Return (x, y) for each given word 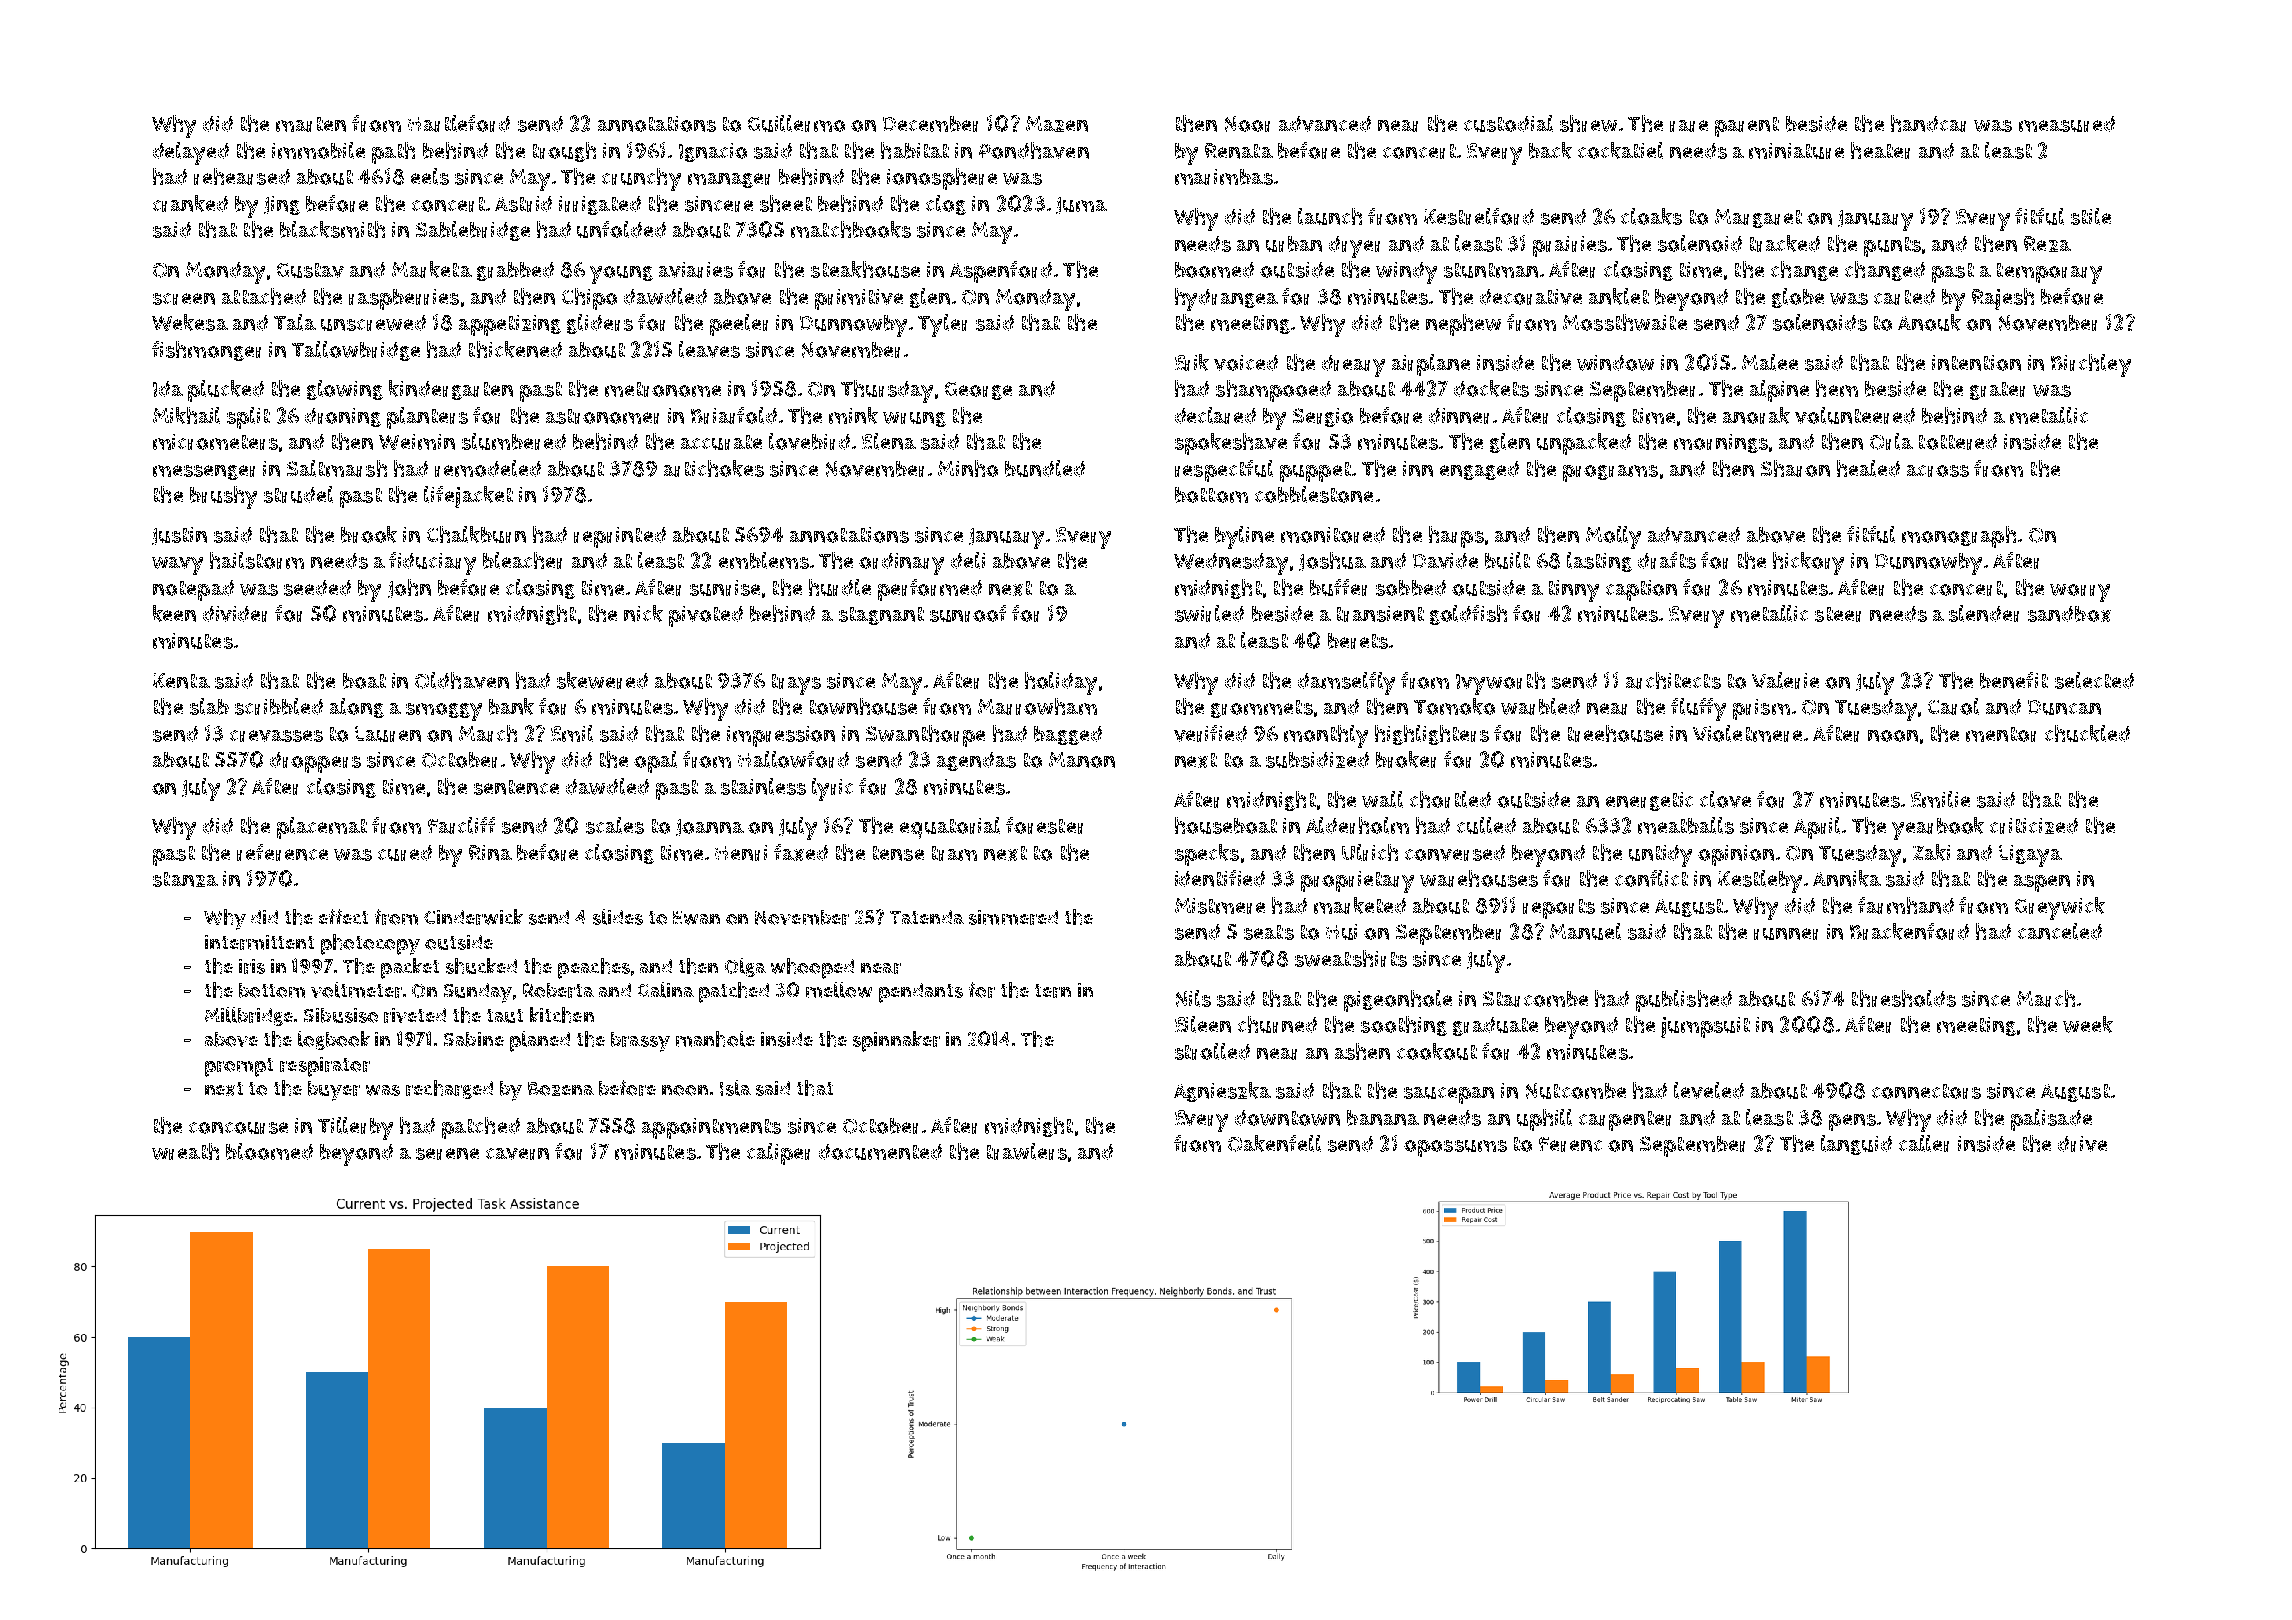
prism (1761, 709)
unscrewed (373, 323)
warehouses (1479, 878)
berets (1358, 641)
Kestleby (1760, 881)
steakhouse (865, 269)
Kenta (181, 681)
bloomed (269, 1151)
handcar (1928, 123)
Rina (490, 853)
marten (311, 124)
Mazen (1057, 124)
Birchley (2091, 365)
